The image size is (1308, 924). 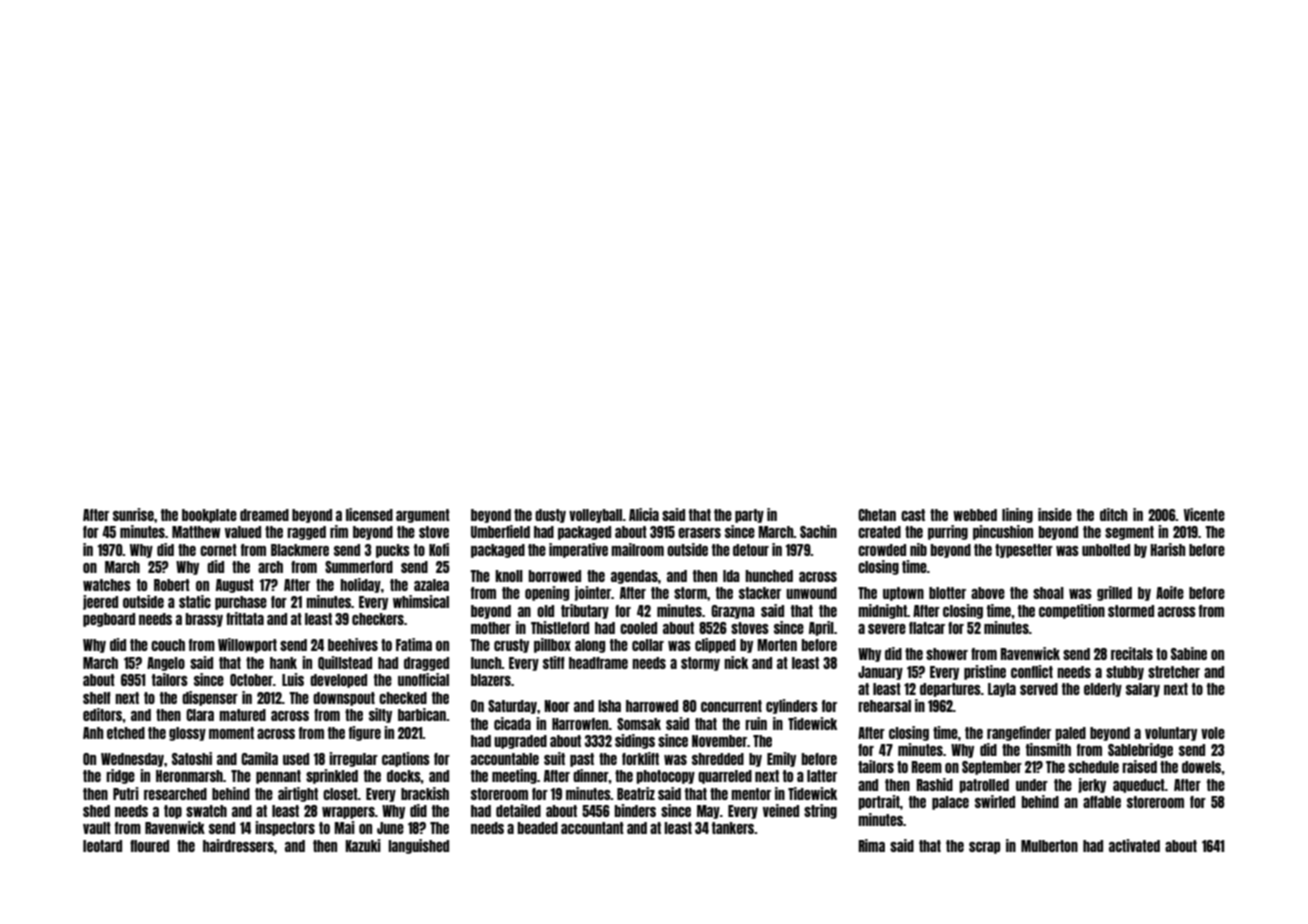 What do you see at coordinates (264, 515) in the image?
I see `dreamed` at bounding box center [264, 515].
